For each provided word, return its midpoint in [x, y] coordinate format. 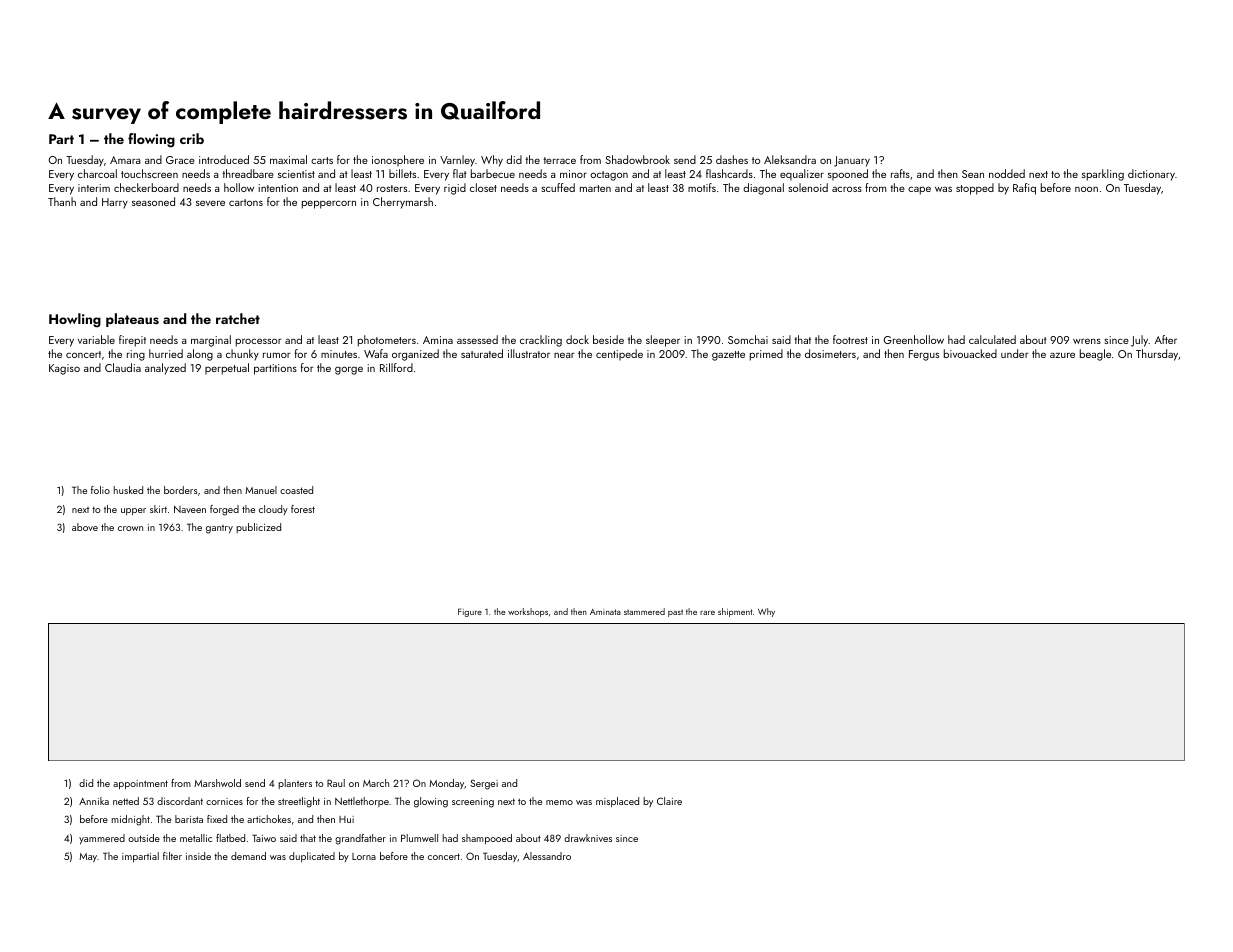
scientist [296, 174]
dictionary [1151, 175]
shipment [735, 612]
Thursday [1157, 355]
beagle [1095, 355]
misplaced [617, 802]
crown [130, 528]
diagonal [763, 189]
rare [707, 613]
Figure [470, 612]
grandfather [360, 839]
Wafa [376, 353]
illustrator [529, 353]
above [85, 527]
